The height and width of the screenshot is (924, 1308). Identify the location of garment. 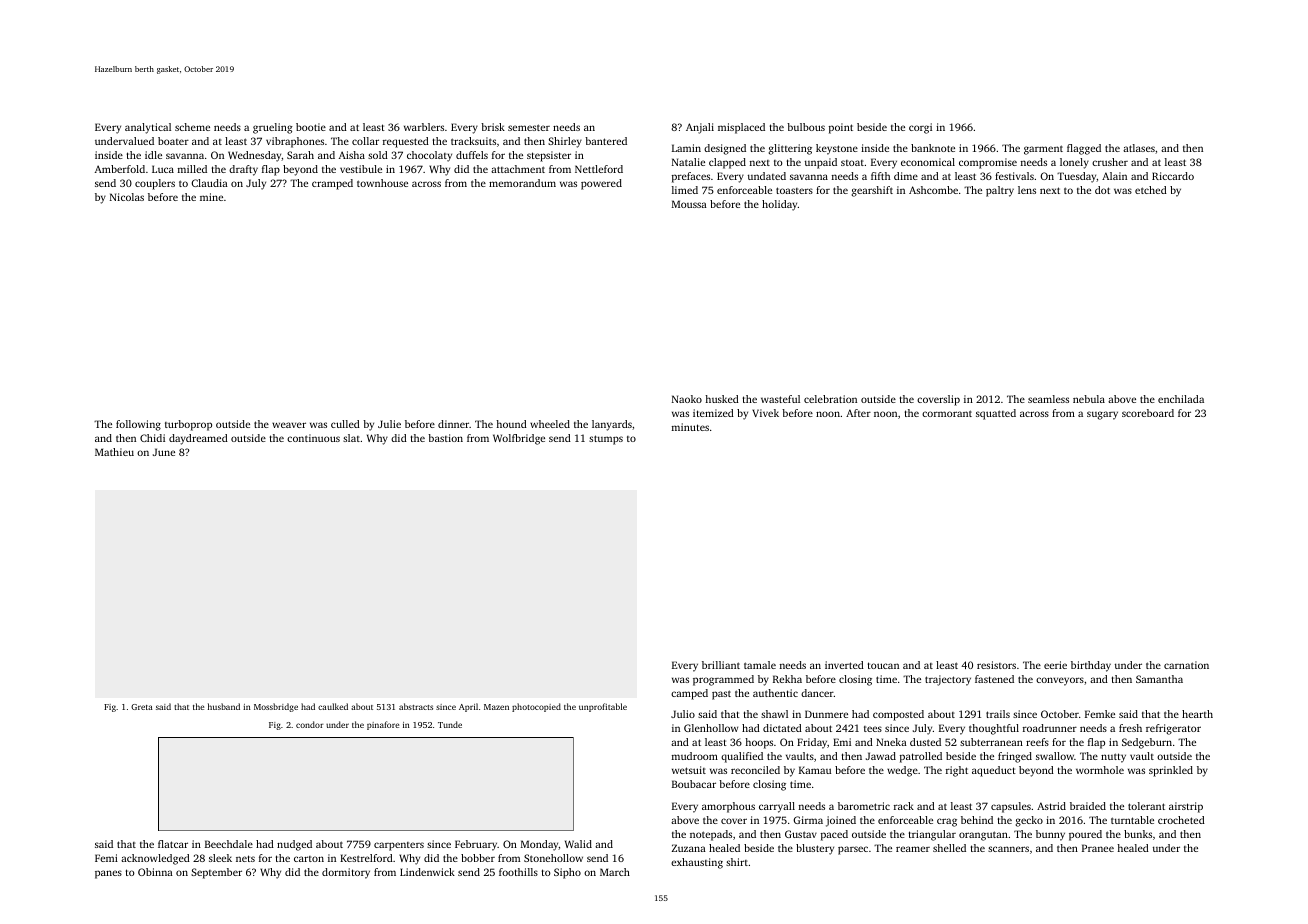
(1043, 150).
